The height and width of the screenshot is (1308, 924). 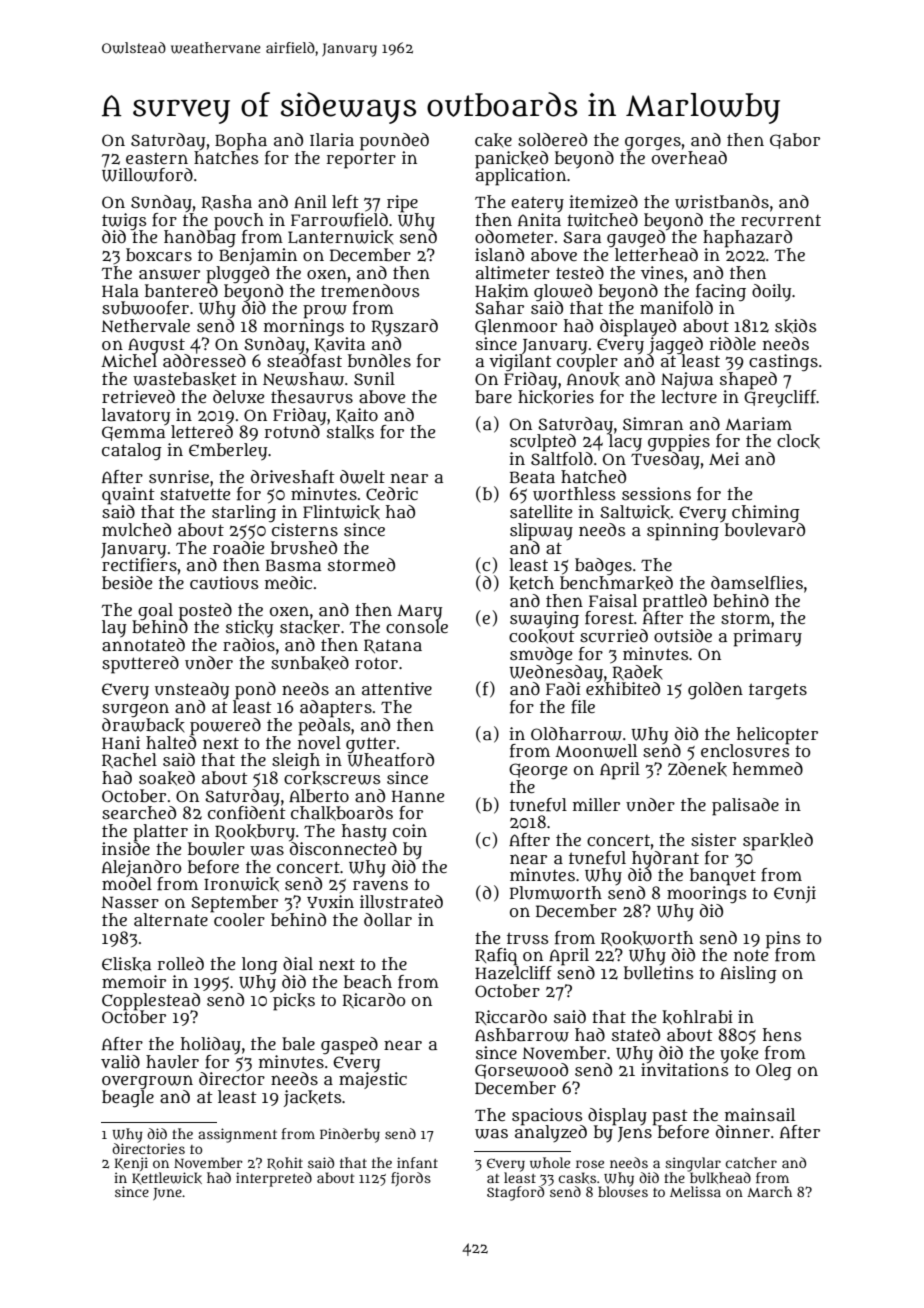 What do you see at coordinates (623, 1192) in the screenshot?
I see `blouses` at bounding box center [623, 1192].
